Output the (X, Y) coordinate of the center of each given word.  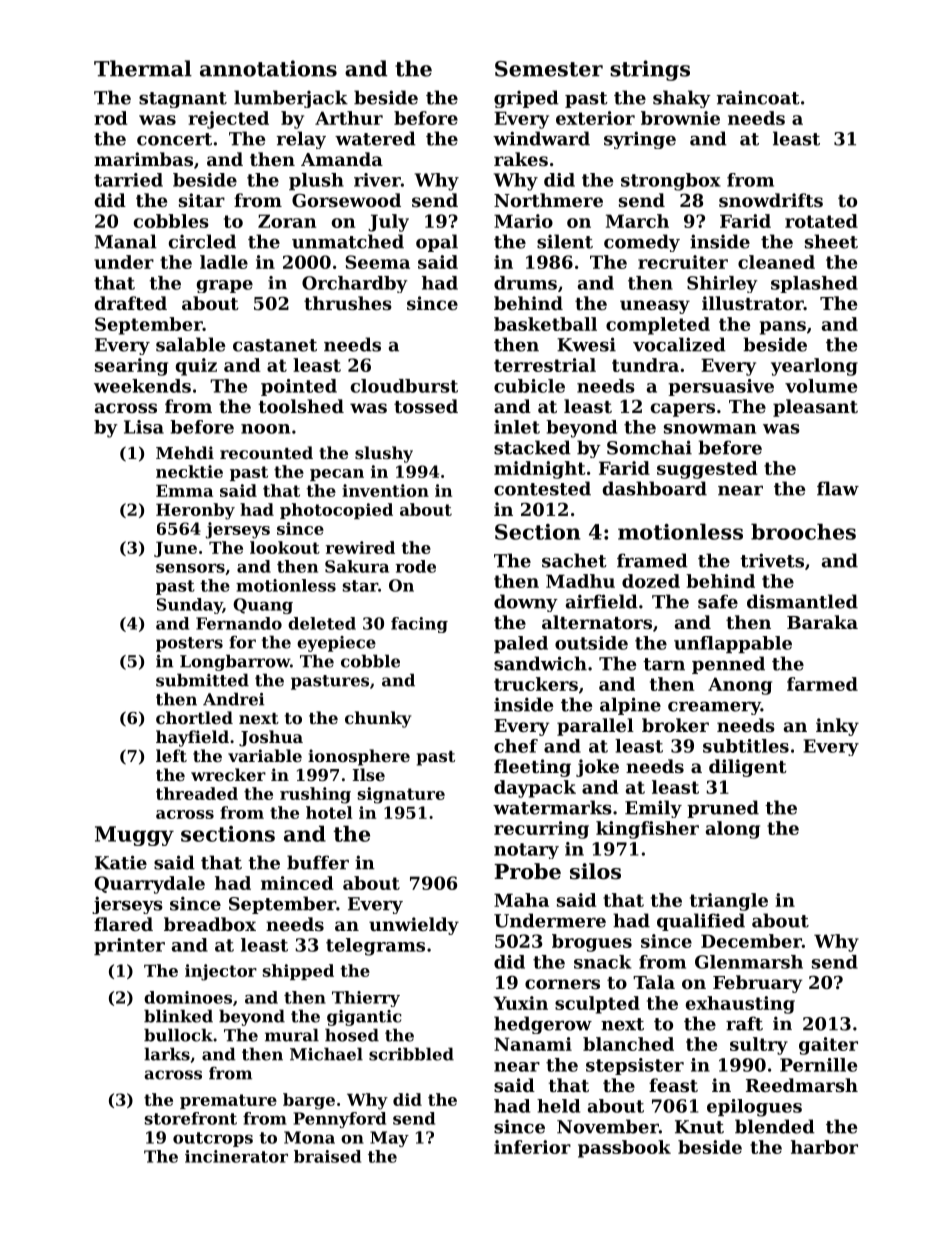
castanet (275, 345)
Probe (527, 871)
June (175, 549)
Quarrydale (150, 885)
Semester (549, 69)
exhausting (740, 1005)
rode (415, 566)
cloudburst (404, 386)
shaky (682, 99)
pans (783, 328)
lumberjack (291, 99)
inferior (532, 1147)
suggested (707, 470)
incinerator (236, 1156)
